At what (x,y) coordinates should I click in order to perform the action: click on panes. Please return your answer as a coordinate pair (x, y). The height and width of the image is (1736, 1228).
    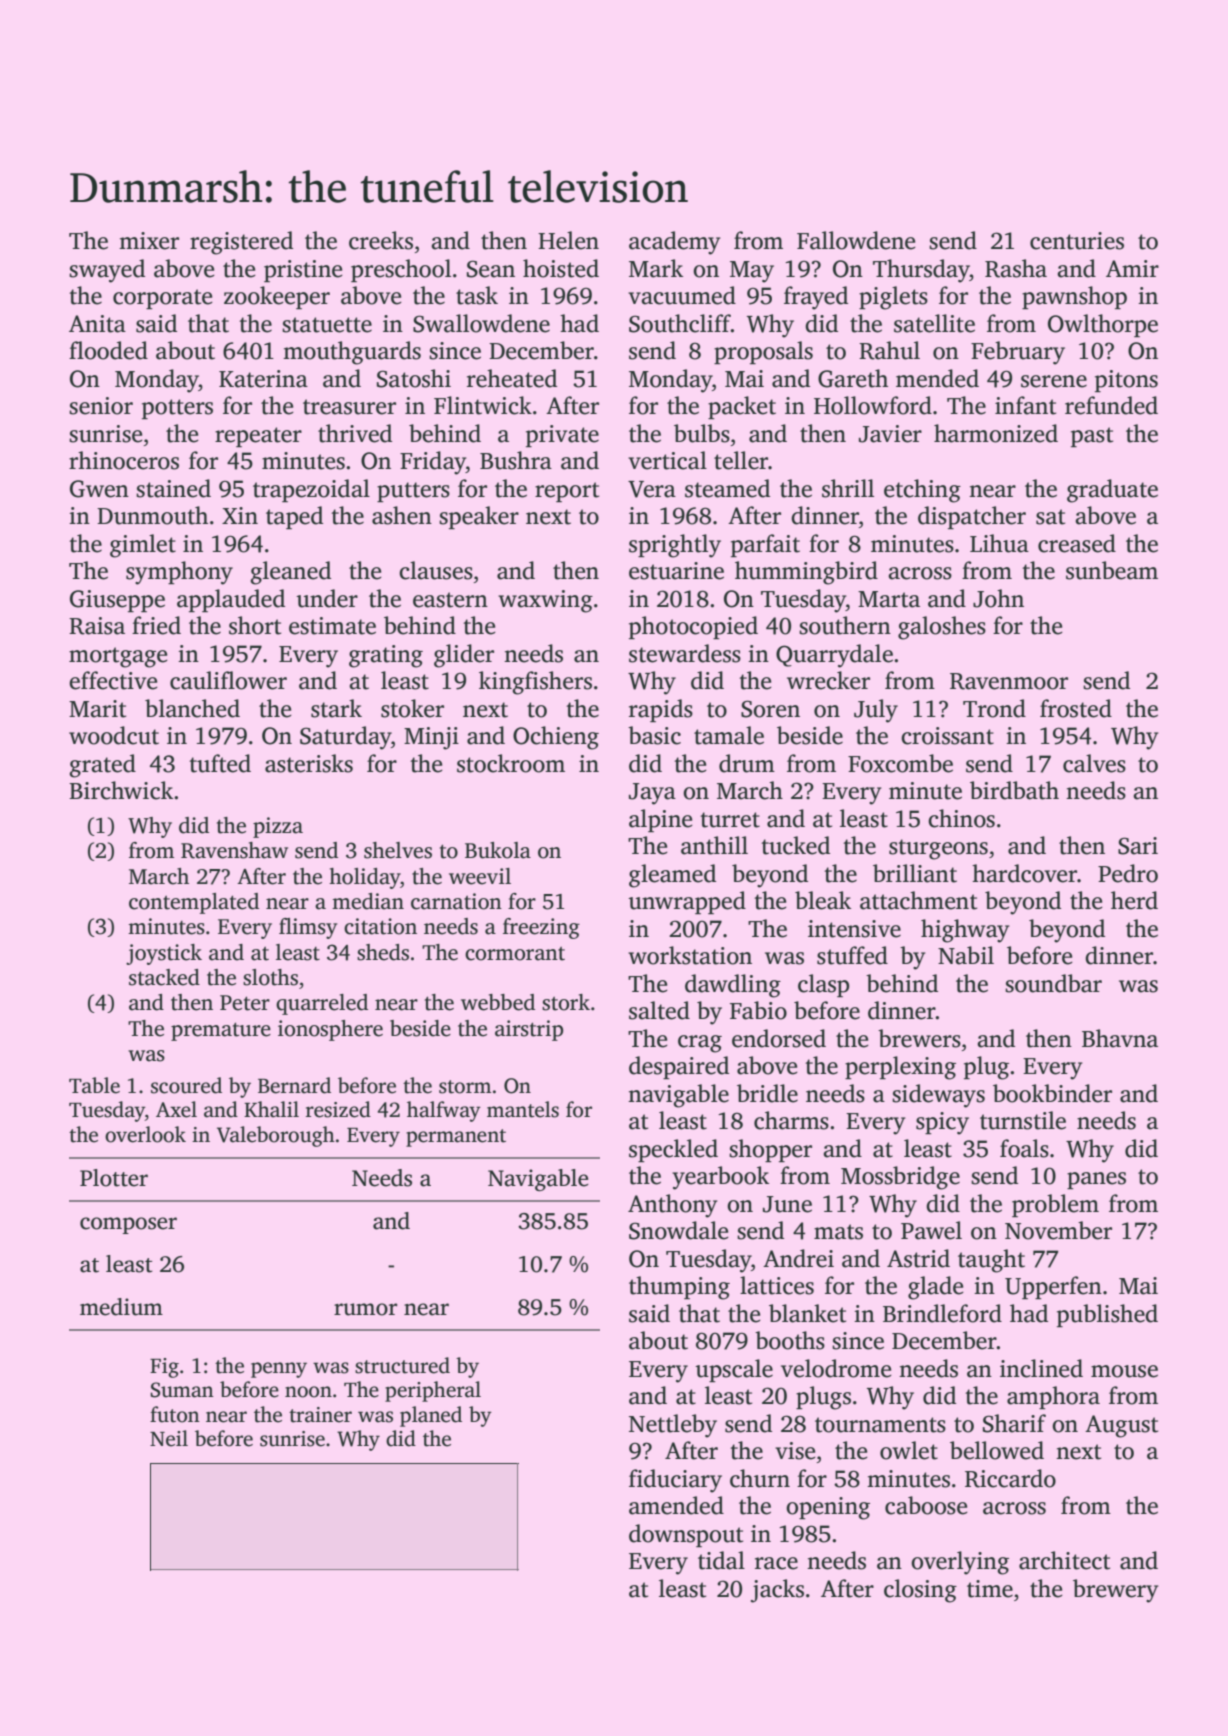
    Looking at the image, I should click on (1096, 1180).
